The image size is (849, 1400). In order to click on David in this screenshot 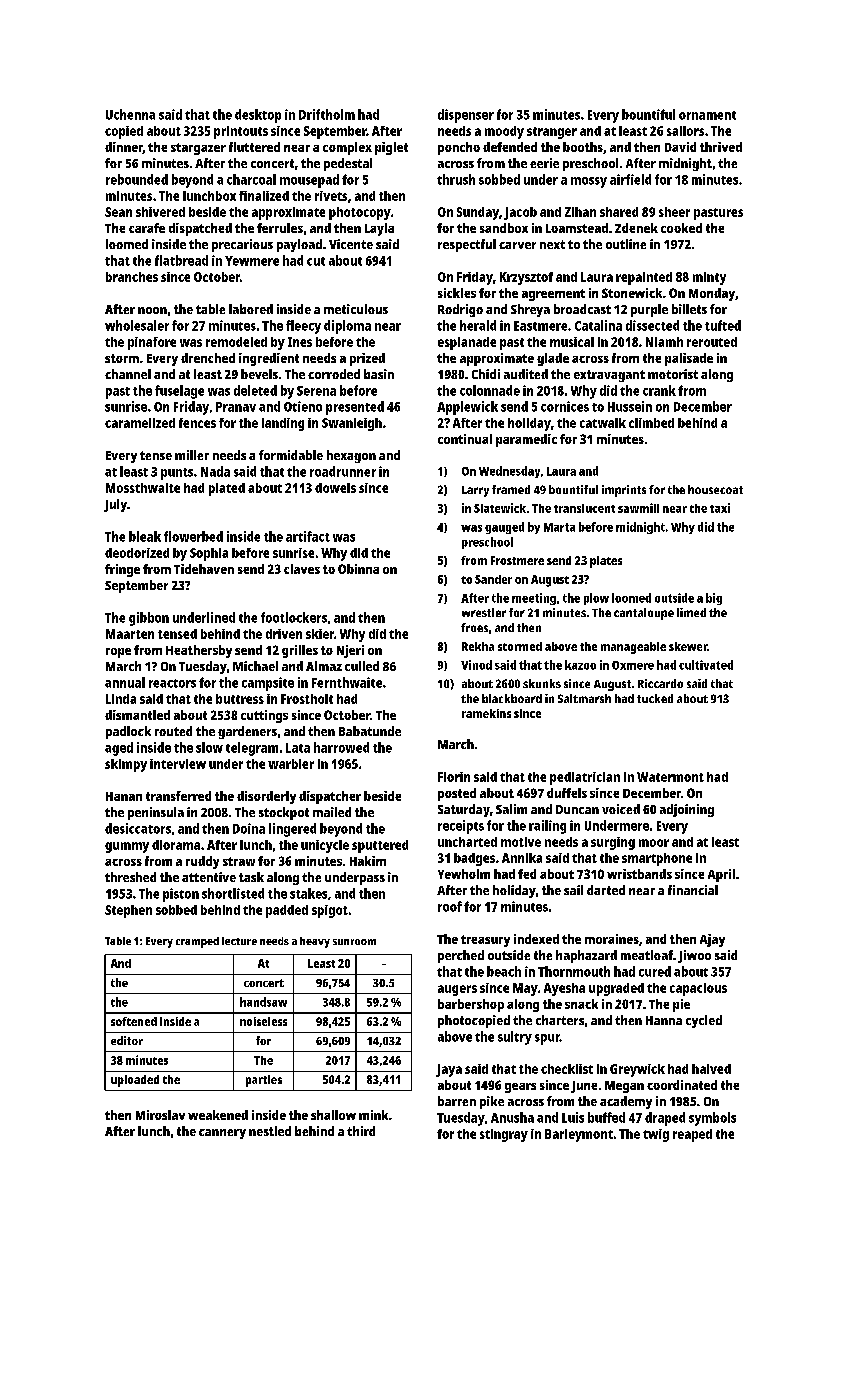, I will do `click(680, 147)`.
